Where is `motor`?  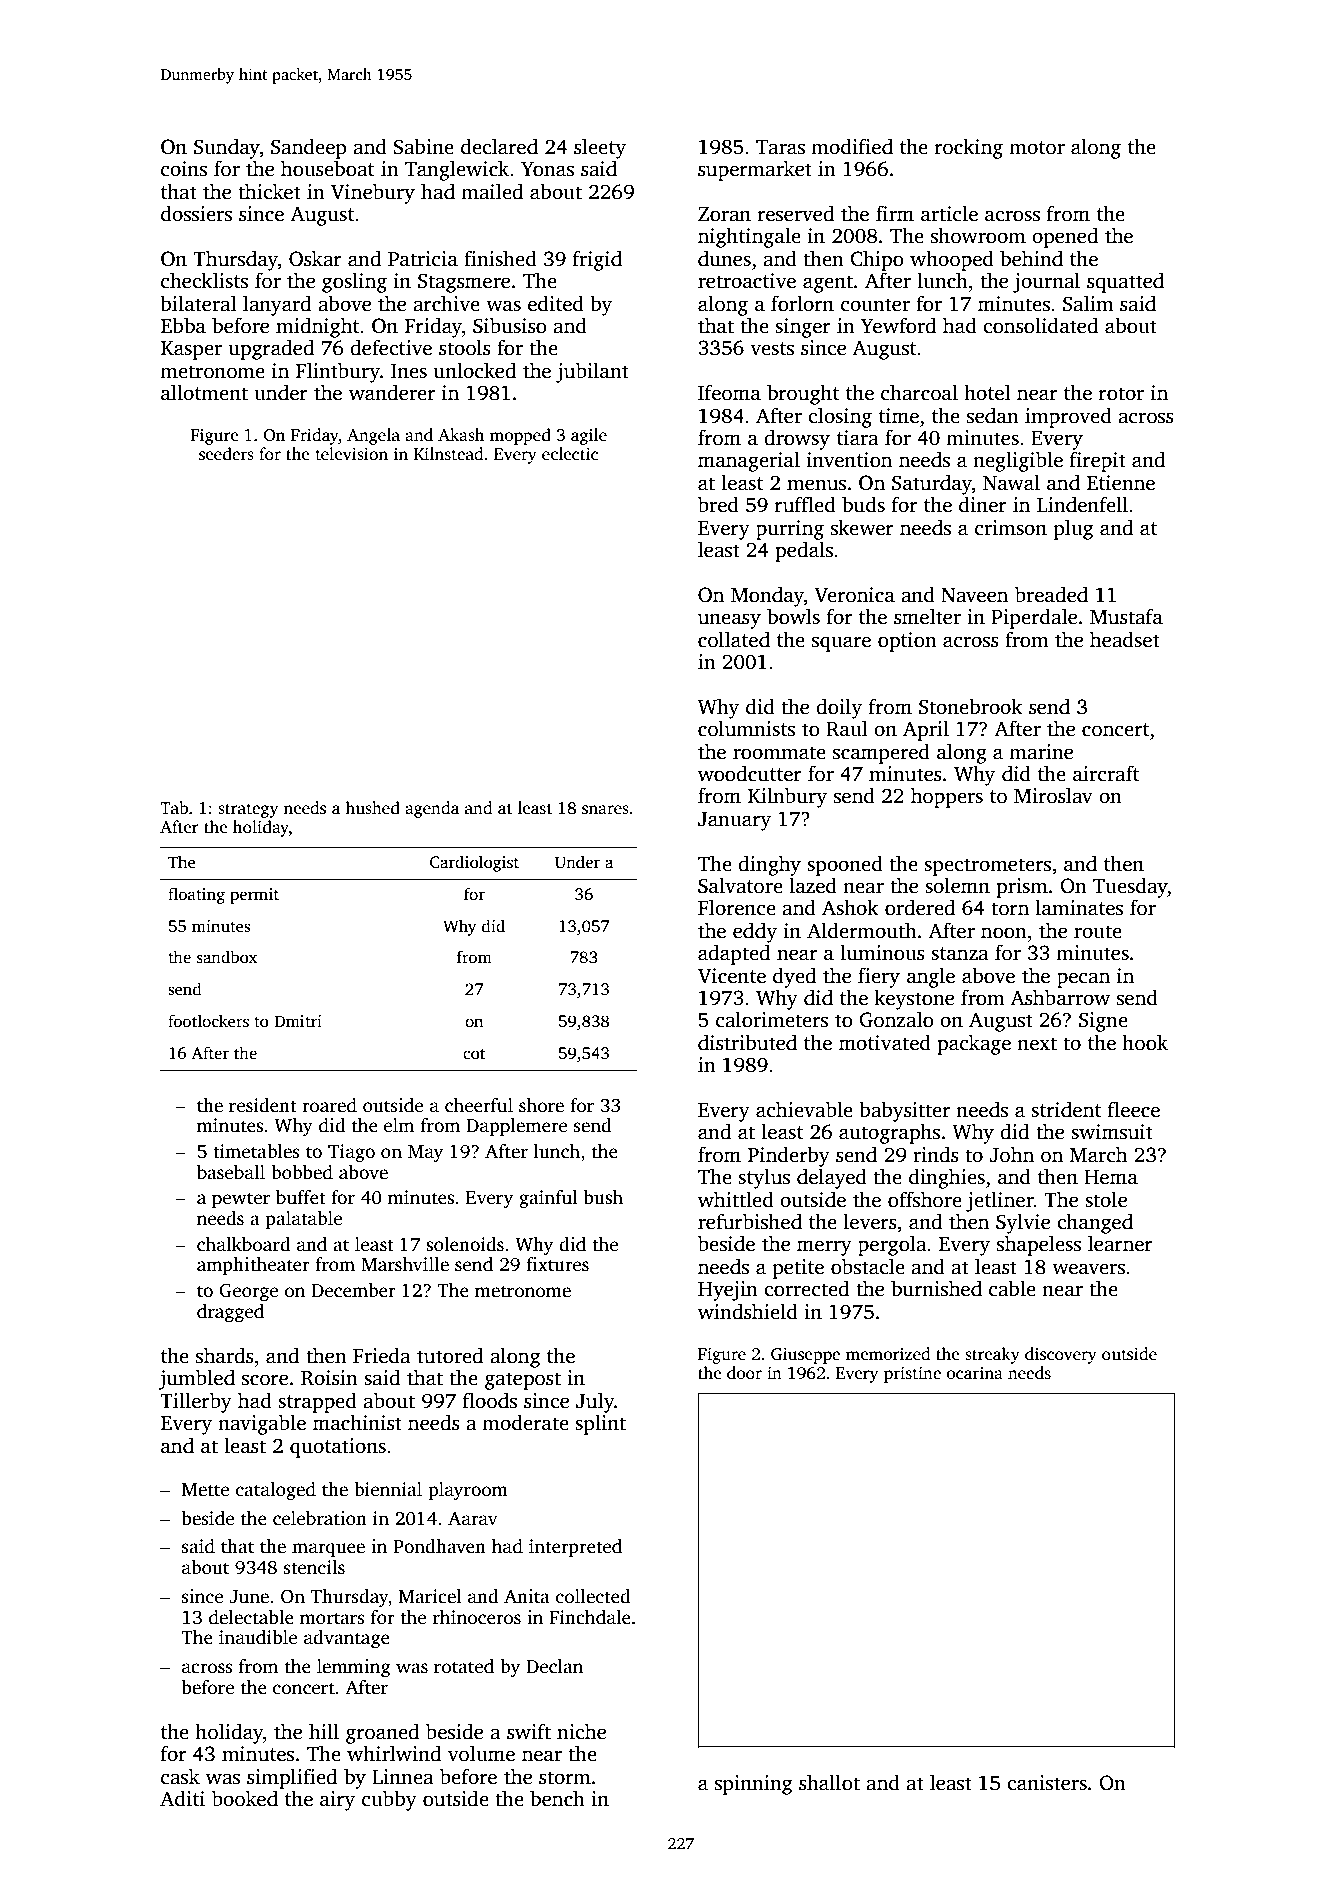
motor is located at coordinates (1037, 148).
